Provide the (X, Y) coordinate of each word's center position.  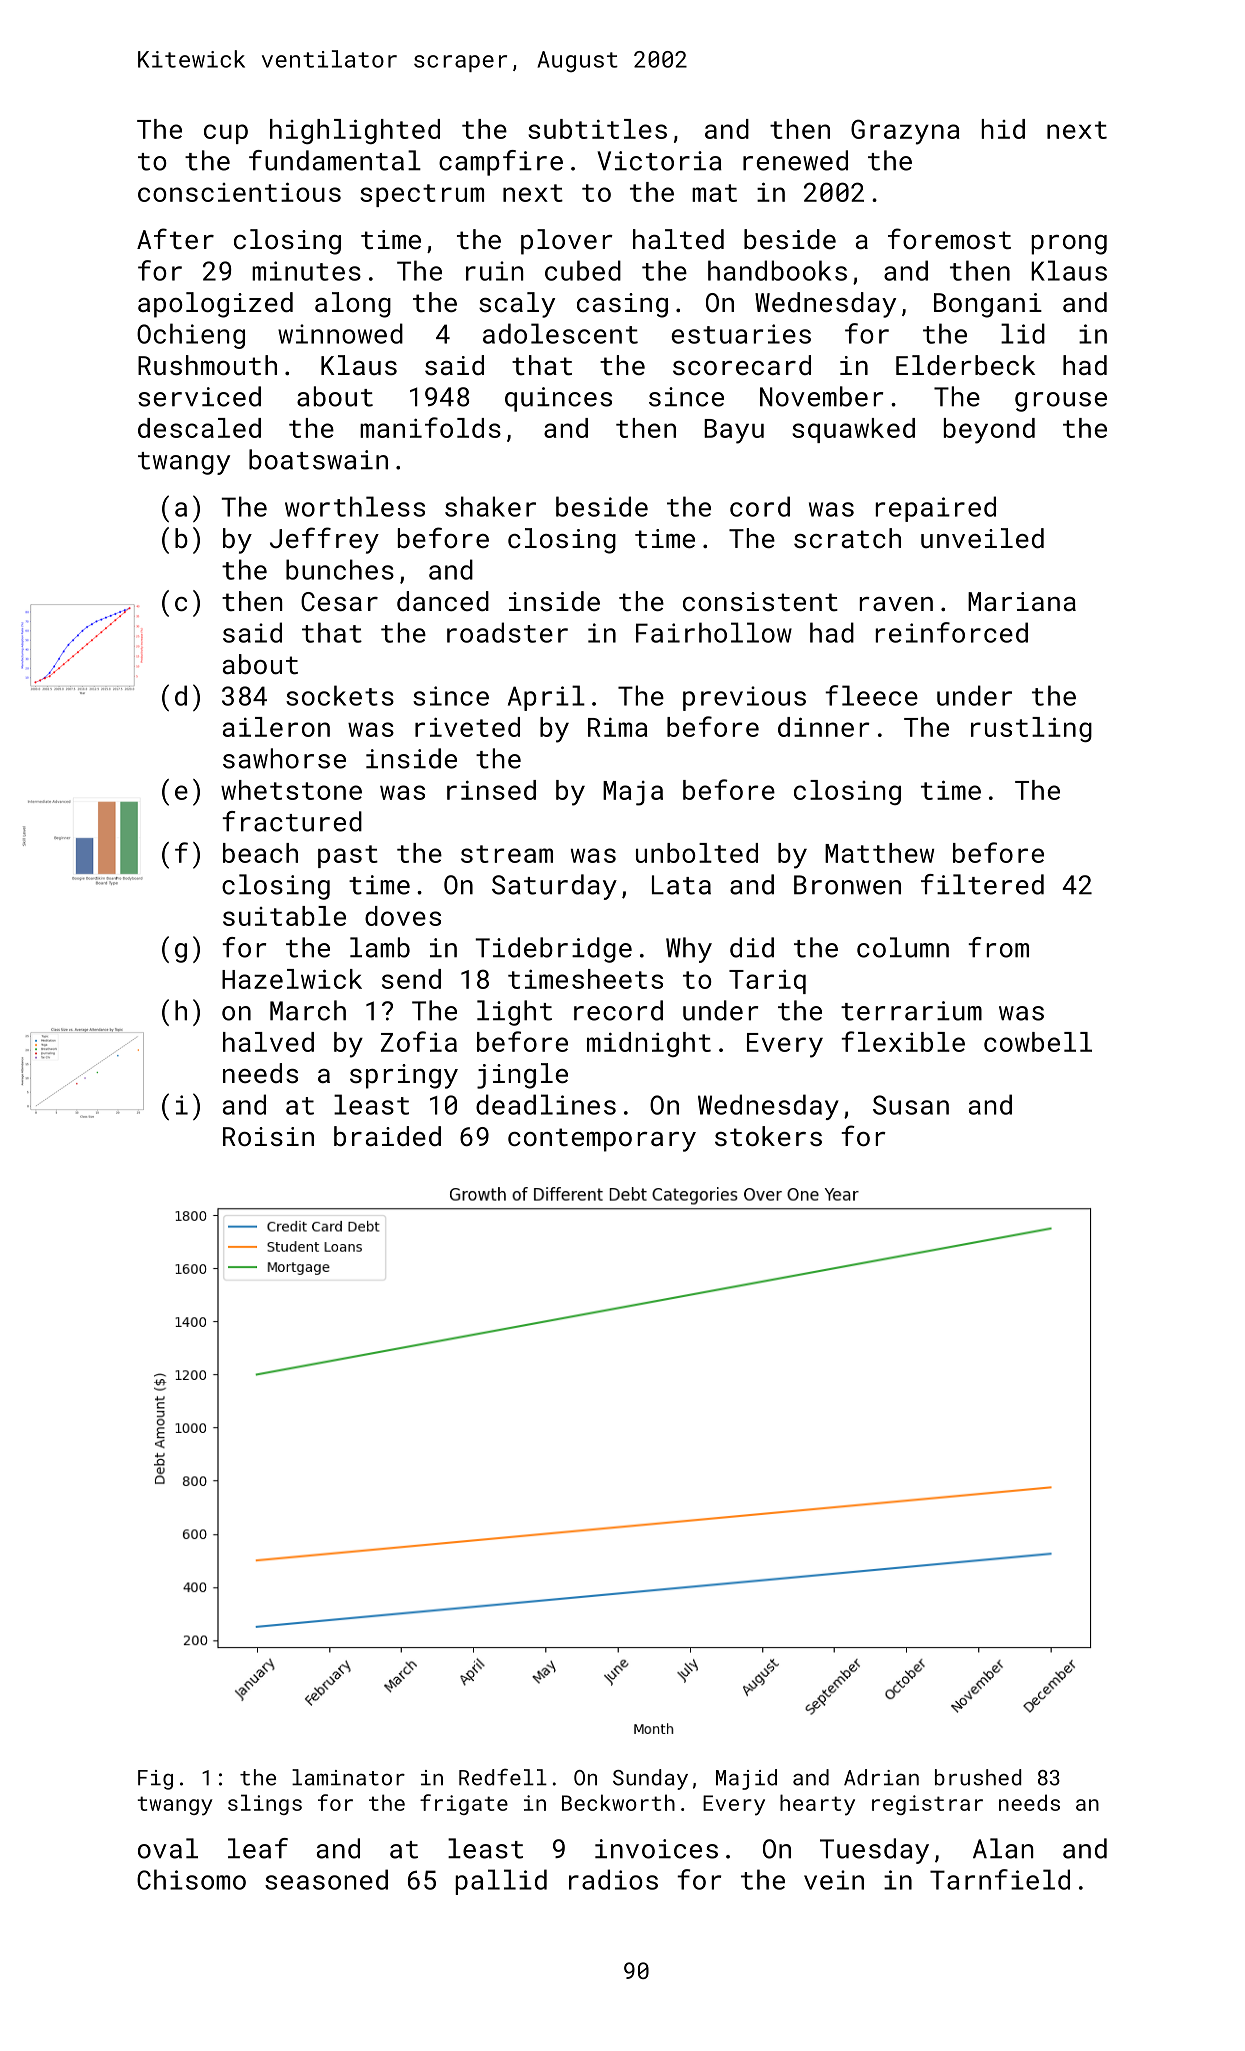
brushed (978, 1777)
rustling (1031, 729)
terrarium (911, 1011)
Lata (681, 885)
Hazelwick (292, 979)
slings (265, 1804)
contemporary (602, 1140)
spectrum (422, 195)
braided (387, 1136)
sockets (340, 695)
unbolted (697, 853)
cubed (583, 270)
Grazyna (905, 132)
